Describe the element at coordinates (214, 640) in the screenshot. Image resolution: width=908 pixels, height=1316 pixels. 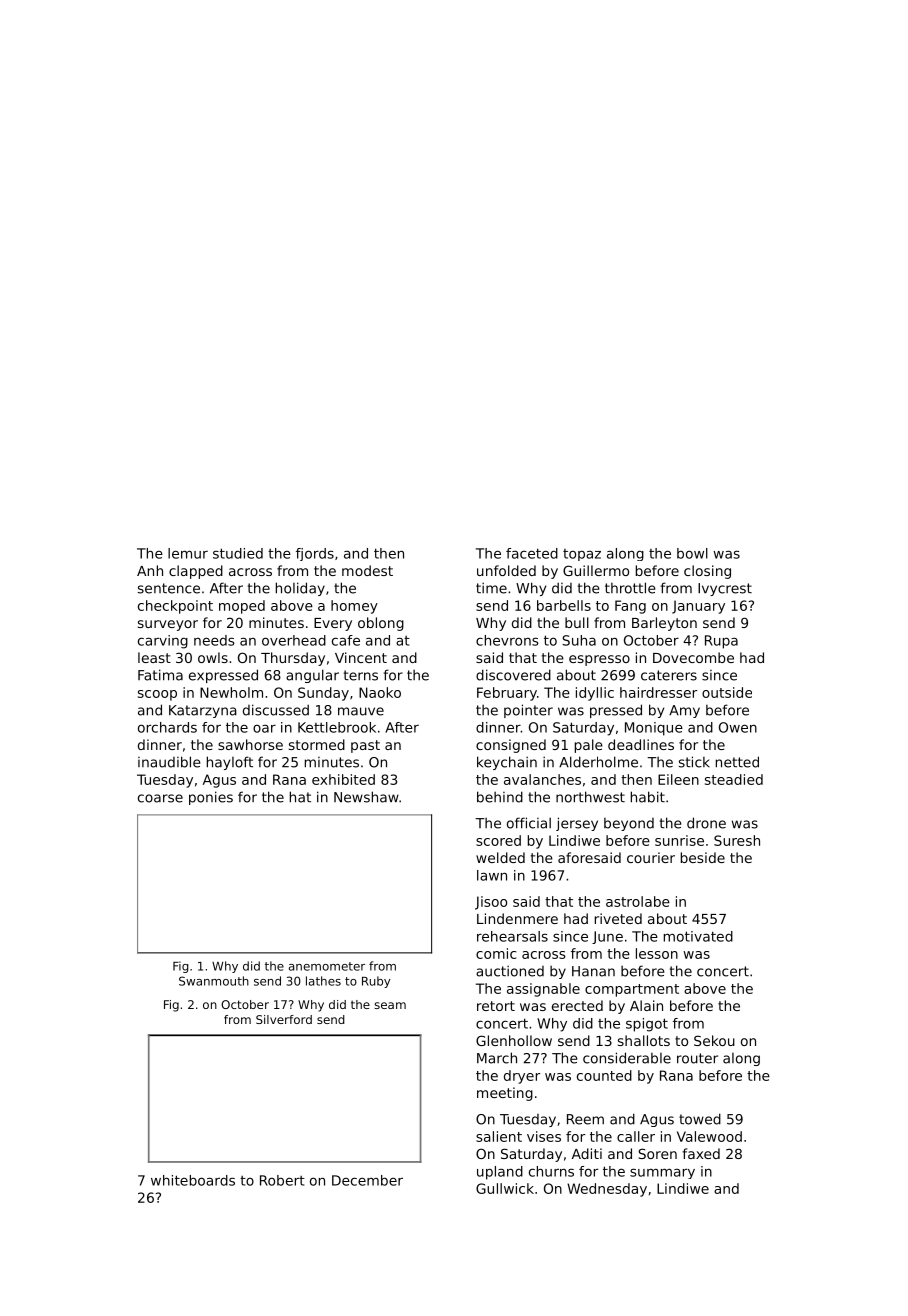
I see `needs` at that location.
